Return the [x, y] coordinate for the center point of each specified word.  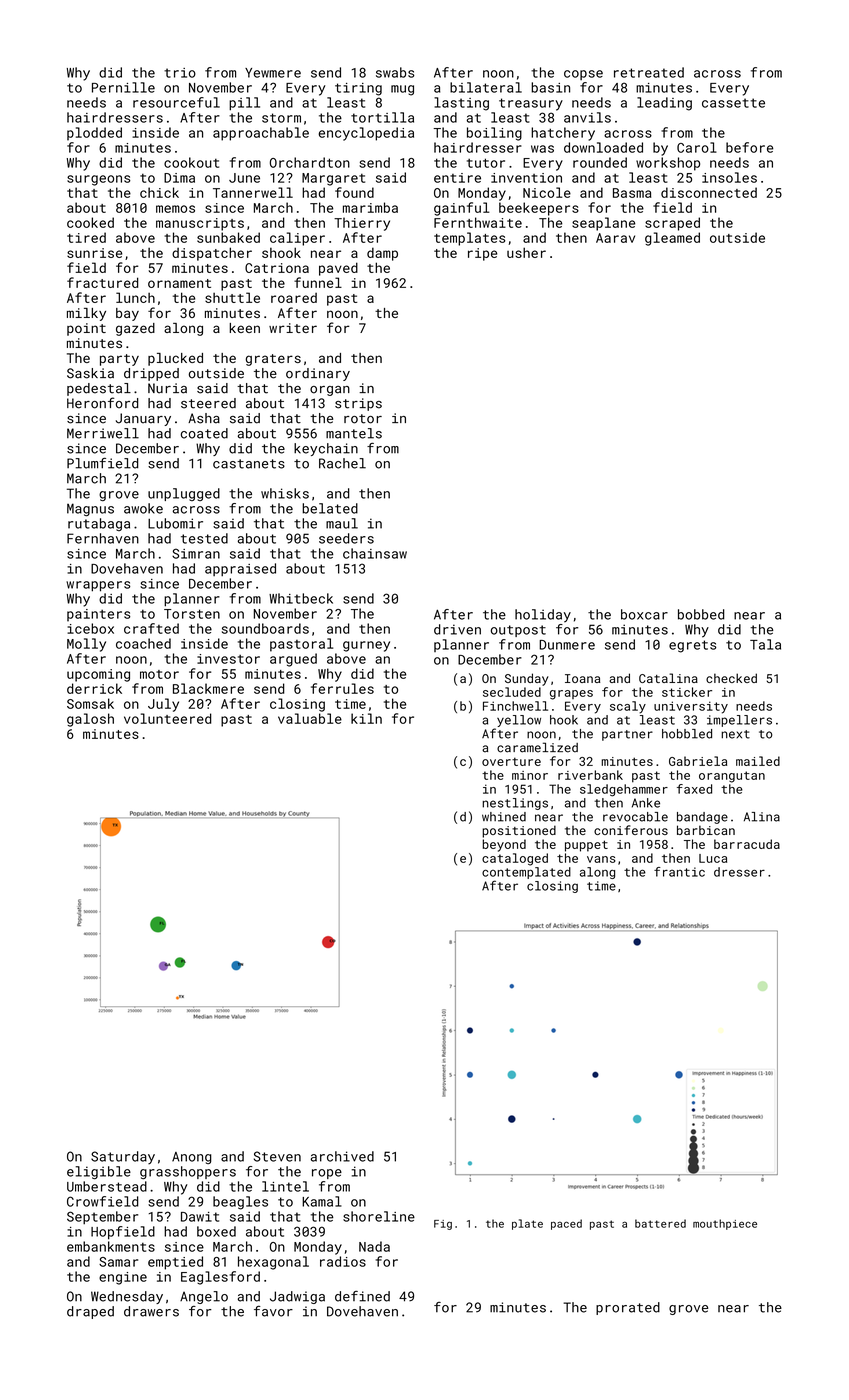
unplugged [184, 494]
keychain [326, 449]
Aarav [615, 238]
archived [342, 1156]
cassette [733, 103]
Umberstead [107, 1186]
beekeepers [539, 209]
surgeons [98, 180]
